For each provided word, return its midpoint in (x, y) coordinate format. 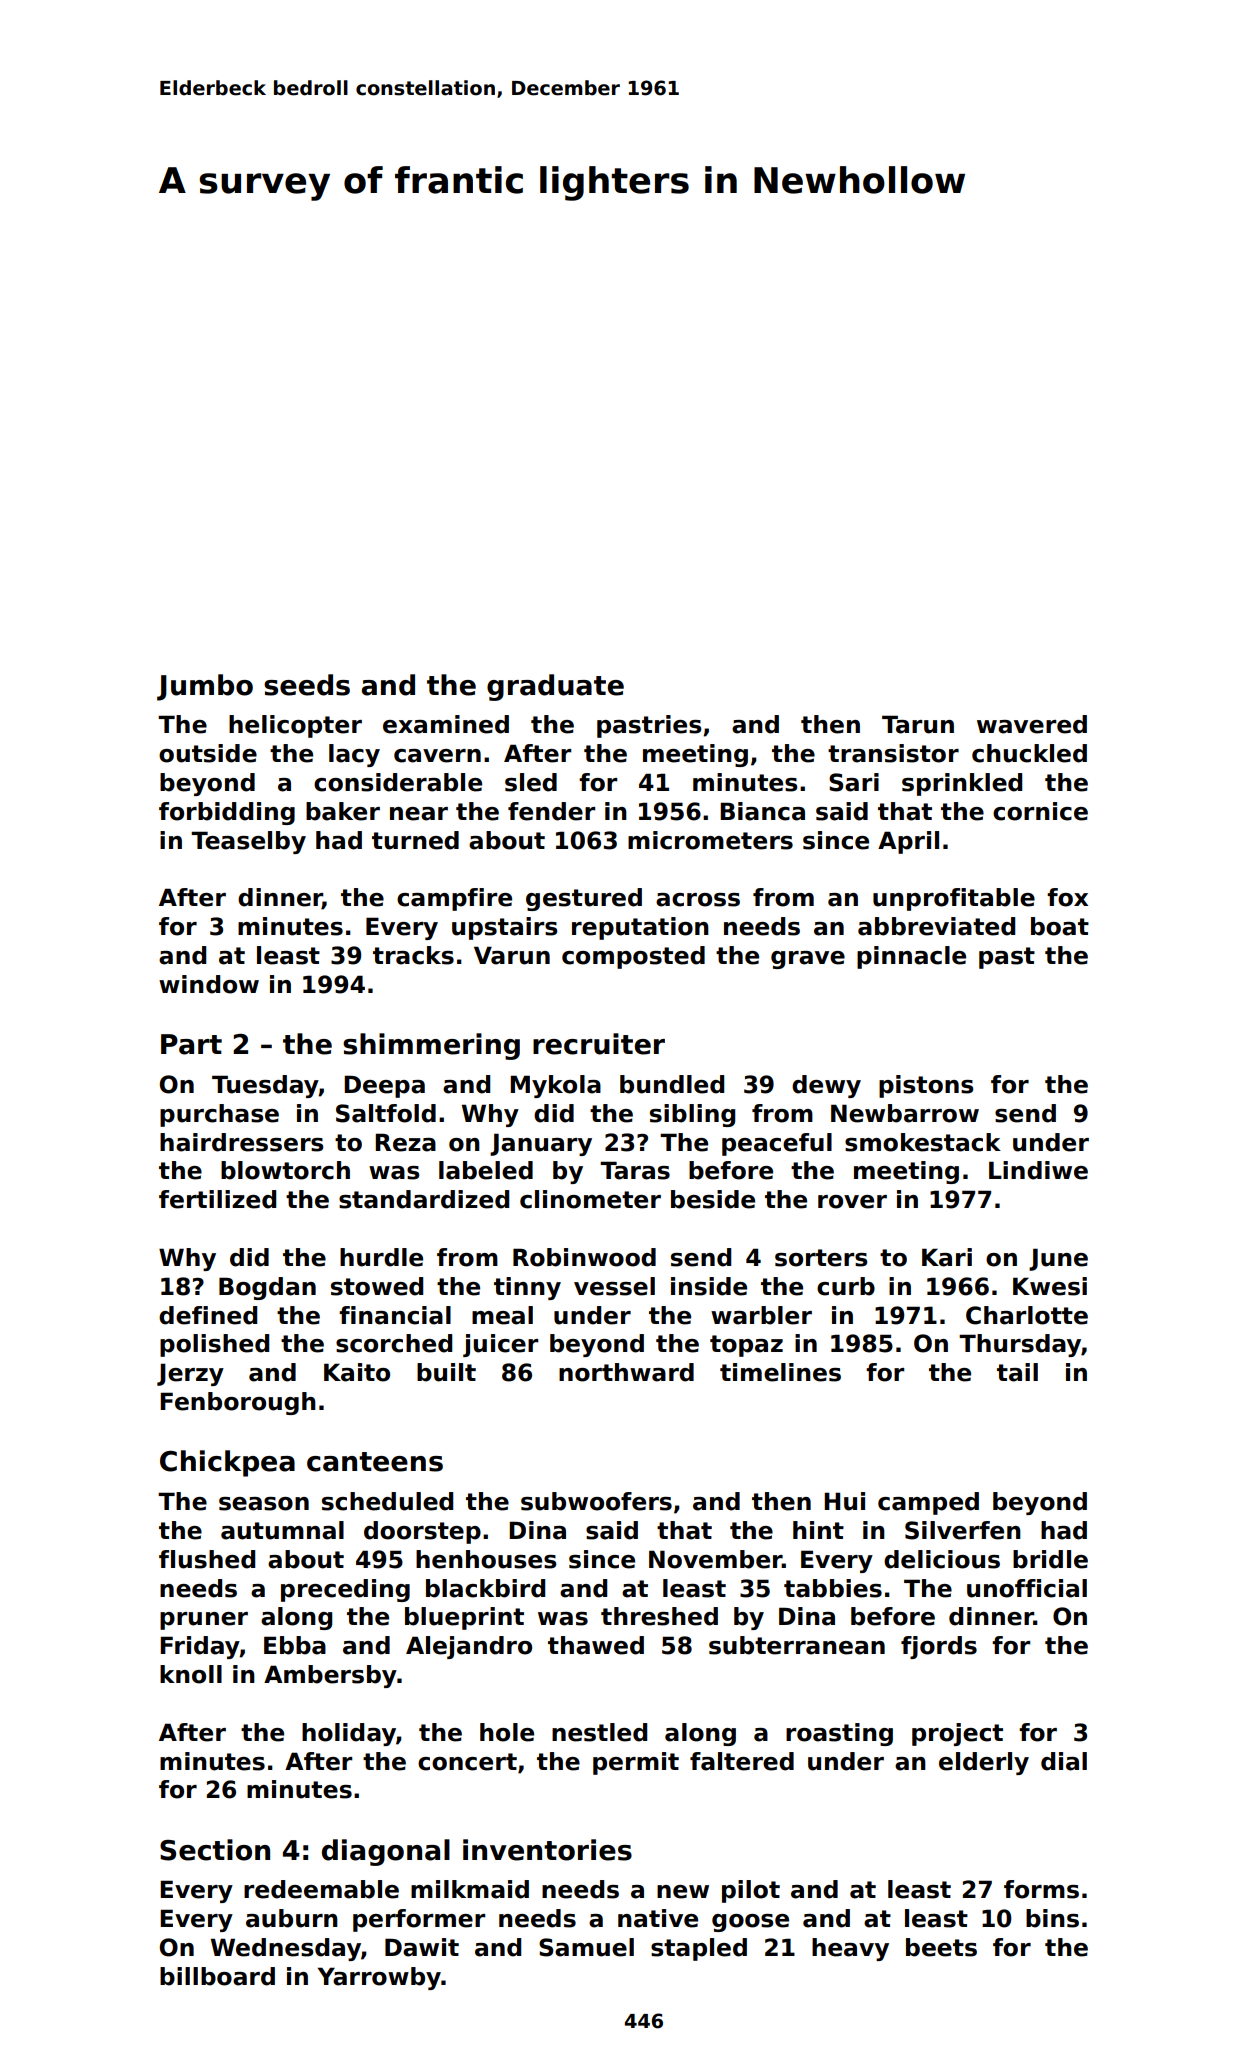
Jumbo (205, 687)
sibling (692, 1115)
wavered (1032, 724)
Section (215, 1850)
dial (1064, 1761)
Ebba (295, 1645)
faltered (742, 1761)
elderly (984, 1763)
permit (636, 1763)
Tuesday (265, 1086)
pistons (926, 1086)
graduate (555, 687)
